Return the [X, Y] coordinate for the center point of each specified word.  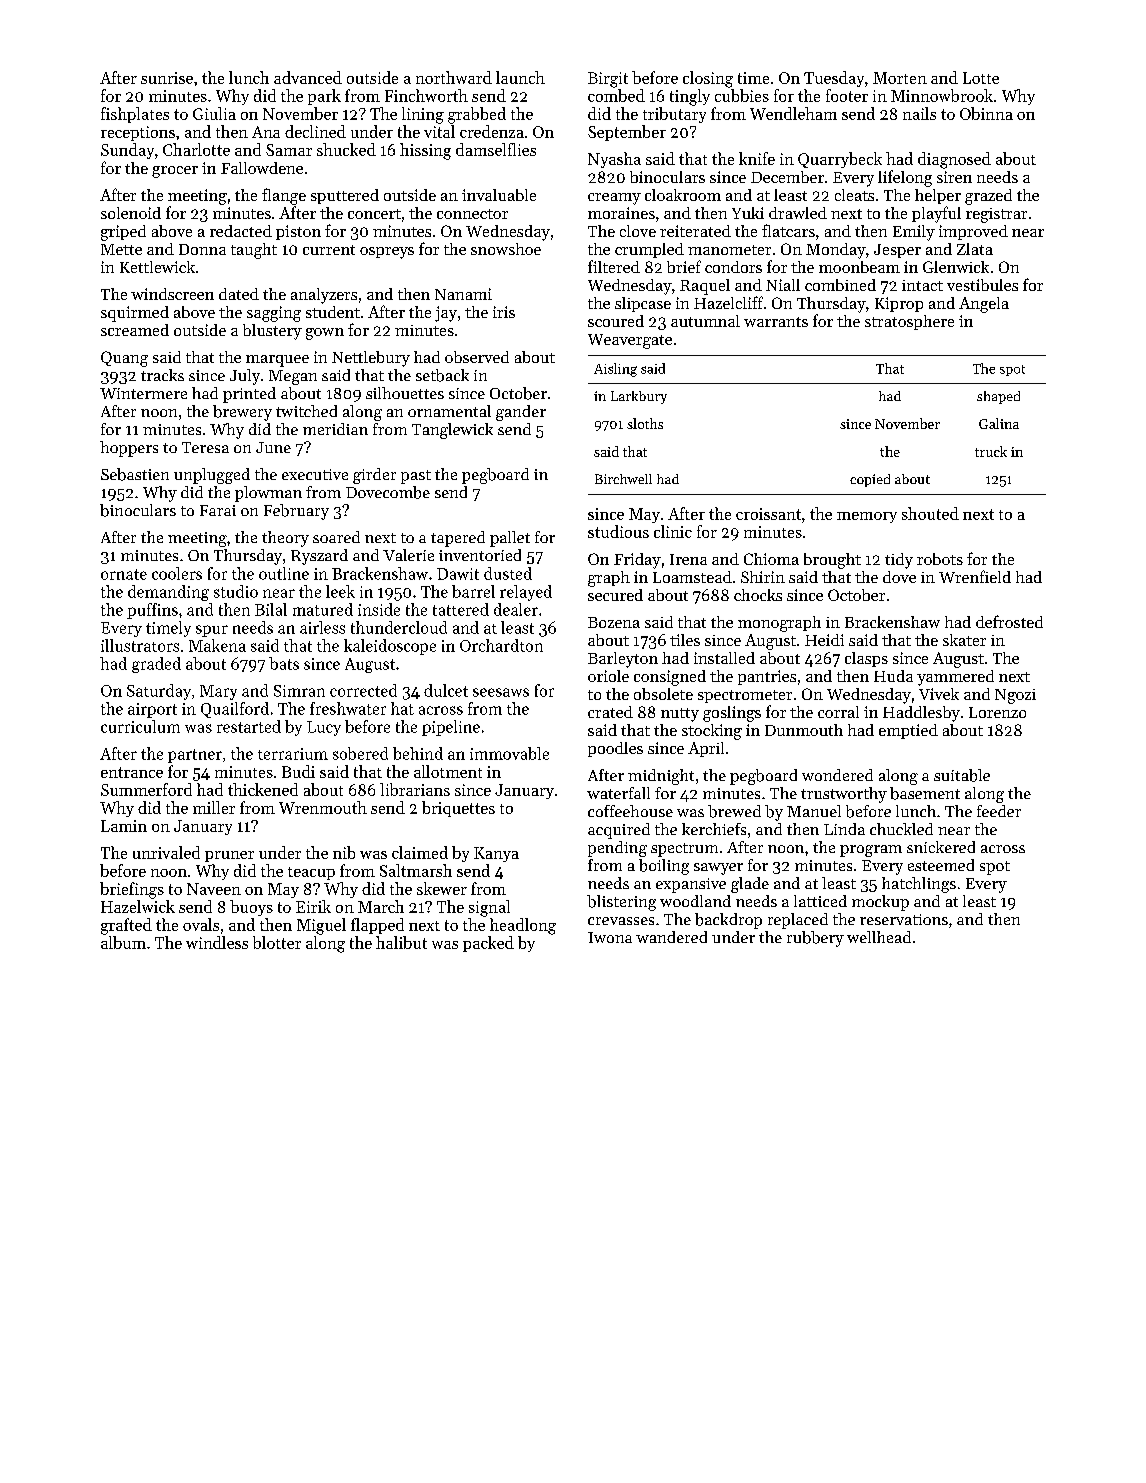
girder [374, 476]
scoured [616, 321]
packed [488, 944]
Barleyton [623, 660]
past [416, 477]
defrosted [1009, 621]
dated [239, 294]
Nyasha [614, 160]
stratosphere [909, 322]
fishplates [135, 115]
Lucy [324, 728]
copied [870, 480]
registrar [996, 215]
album [123, 942]
